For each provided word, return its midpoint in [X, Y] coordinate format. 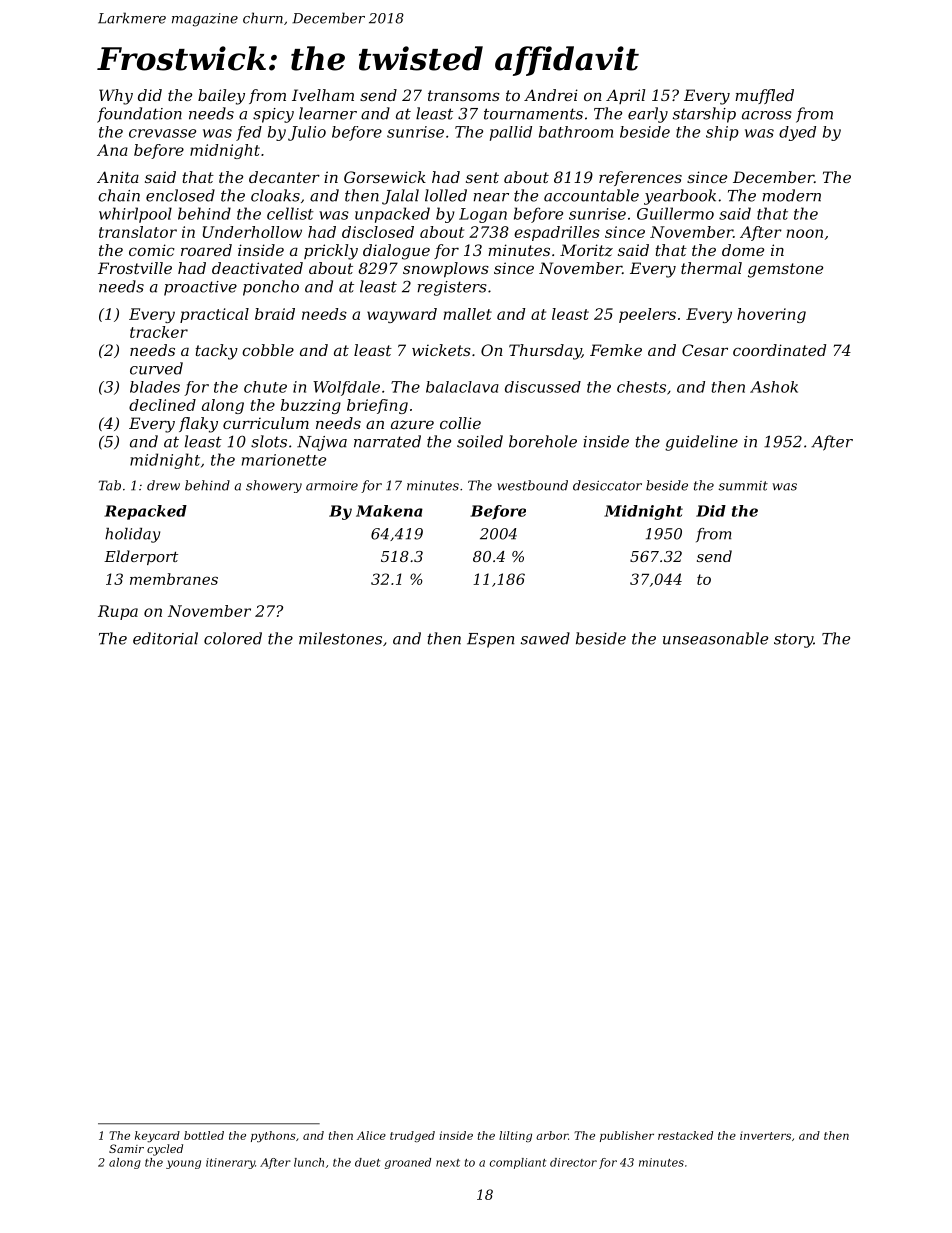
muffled [764, 96]
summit [743, 486]
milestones [340, 638]
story [793, 640]
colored [233, 638]
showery [274, 486]
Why [116, 97]
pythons [273, 1137]
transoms [464, 95]
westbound [532, 485]
